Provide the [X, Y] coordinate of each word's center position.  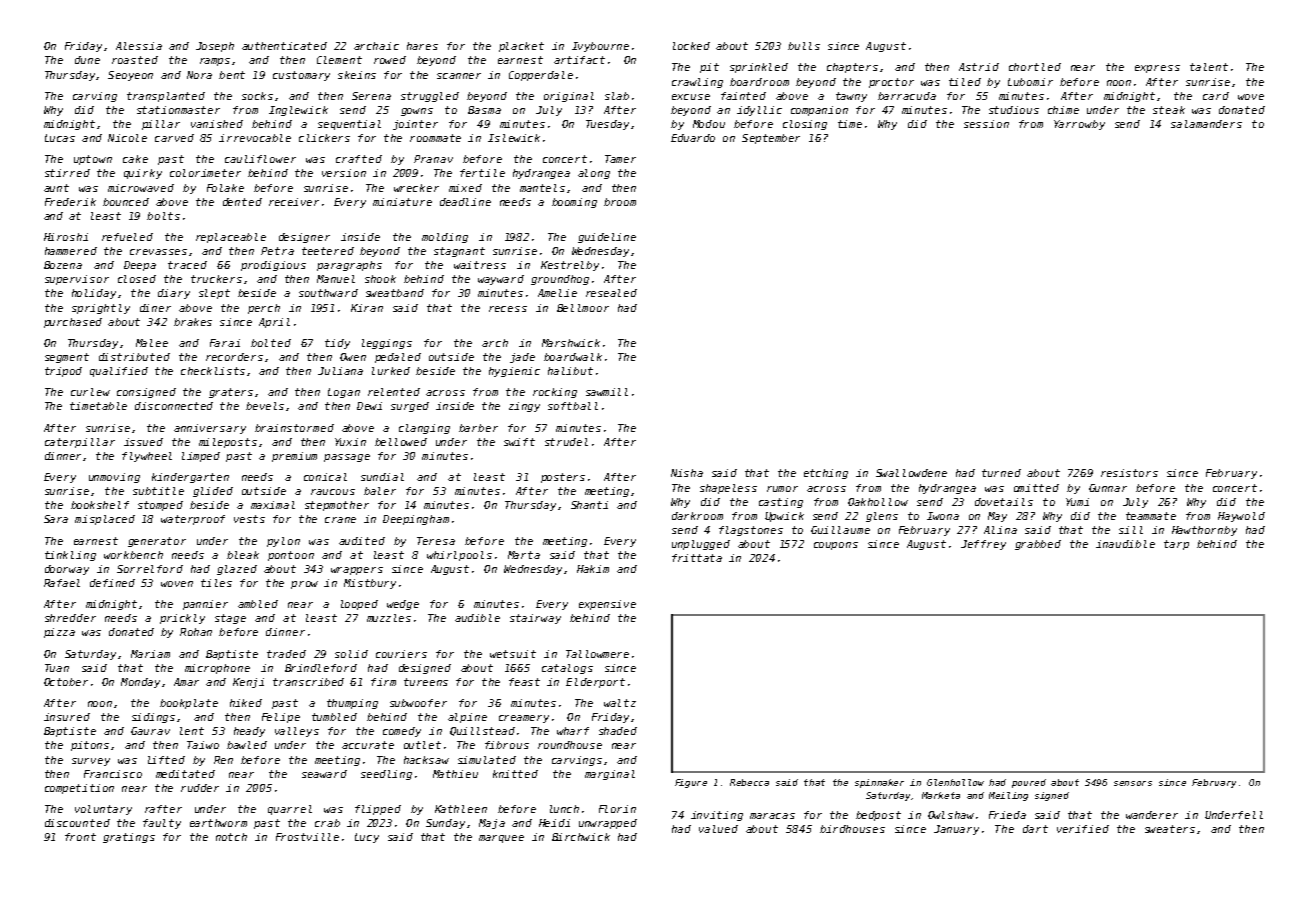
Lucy [367, 838]
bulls [804, 46]
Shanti [589, 505]
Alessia [139, 46]
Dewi [369, 406]
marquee [501, 839]
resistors [1129, 473]
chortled [1035, 67]
